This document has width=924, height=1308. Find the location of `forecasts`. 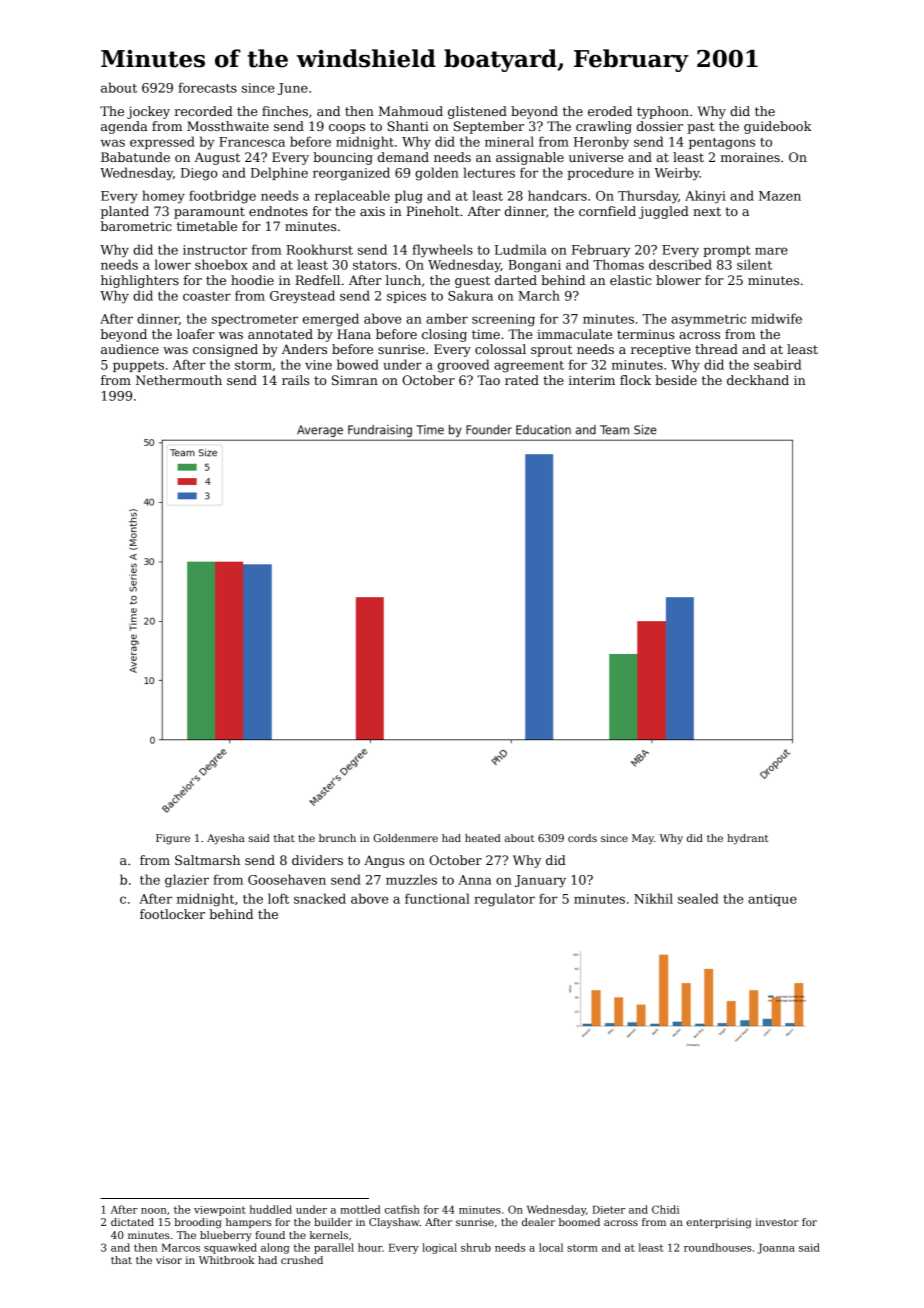

forecasts is located at coordinates (207, 87).
